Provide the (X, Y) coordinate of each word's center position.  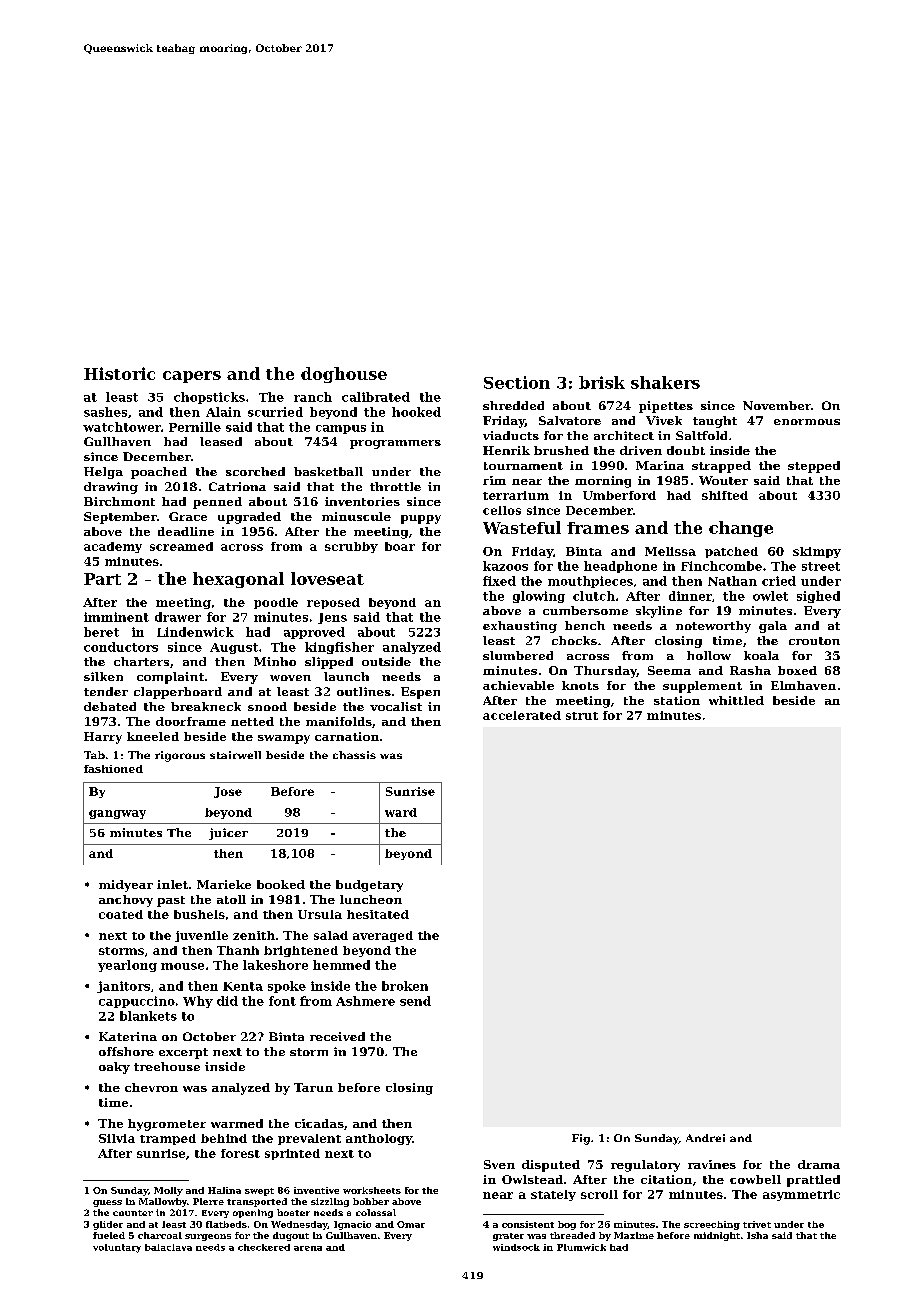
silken (103, 676)
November (777, 405)
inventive (316, 1190)
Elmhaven (803, 685)
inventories (362, 501)
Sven (499, 1164)
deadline (186, 531)
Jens (332, 618)
